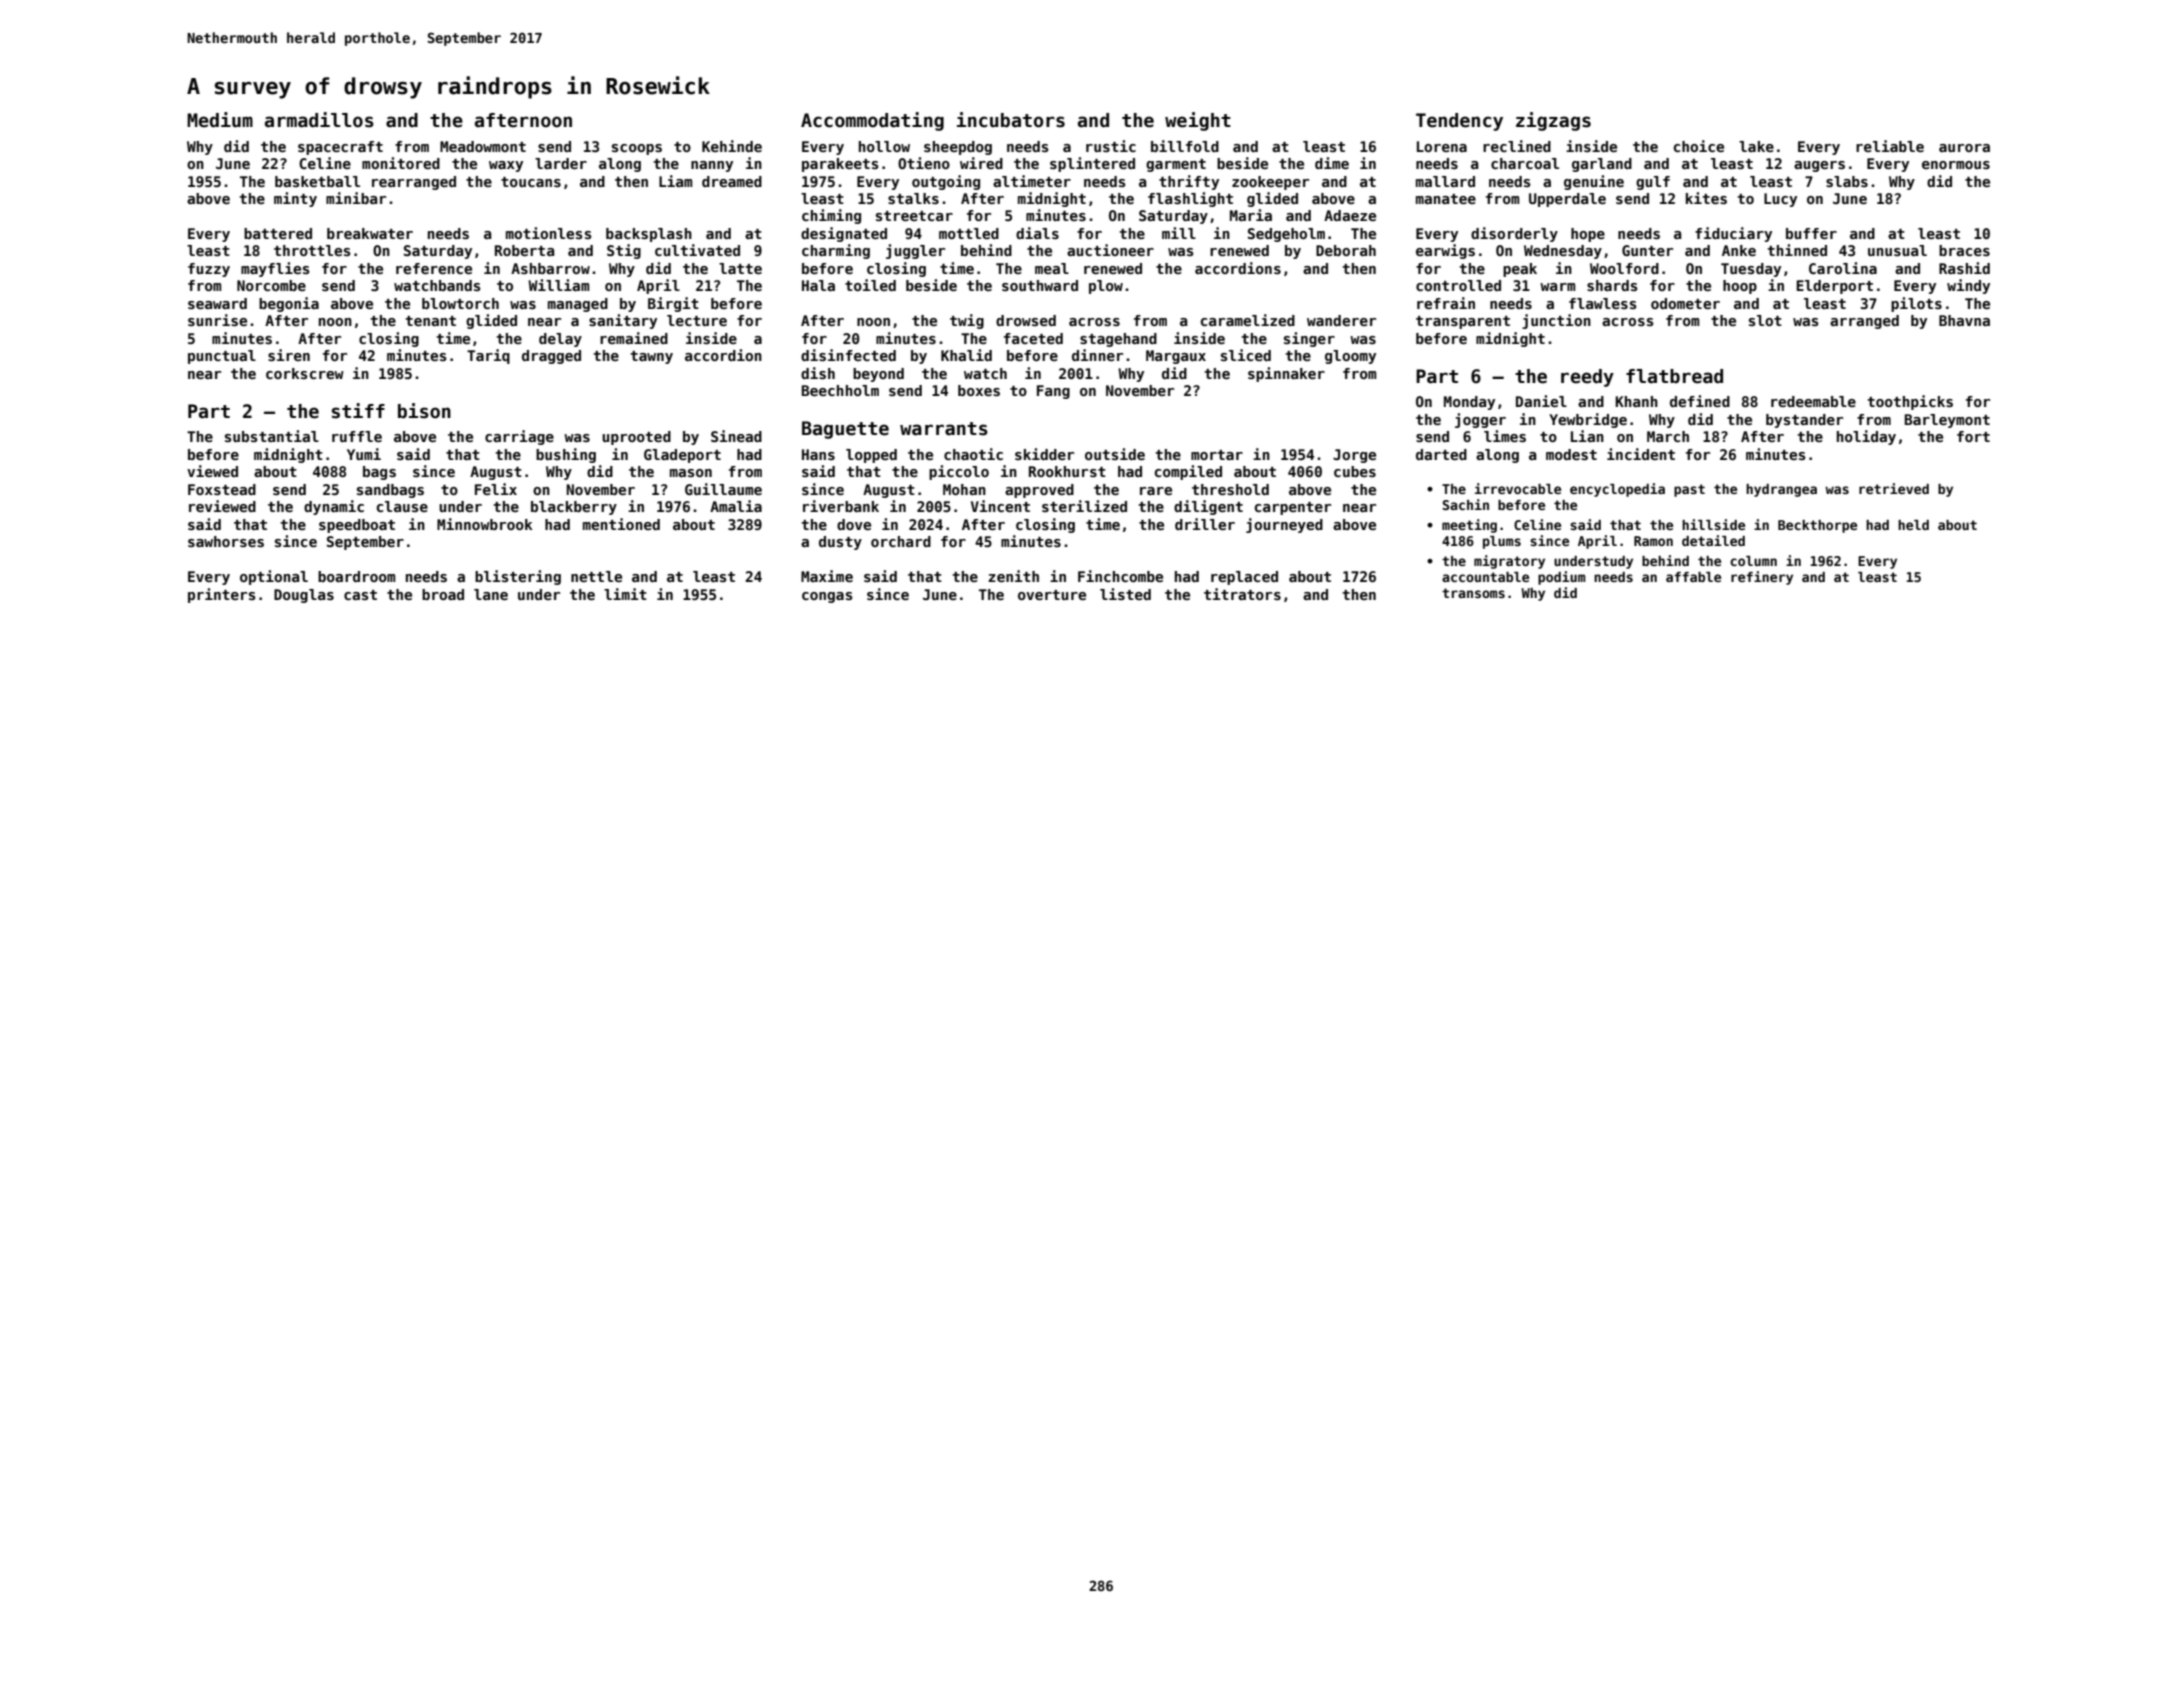 This image has width=2178, height=1683. What do you see at coordinates (220, 120) in the image?
I see `Medium` at bounding box center [220, 120].
